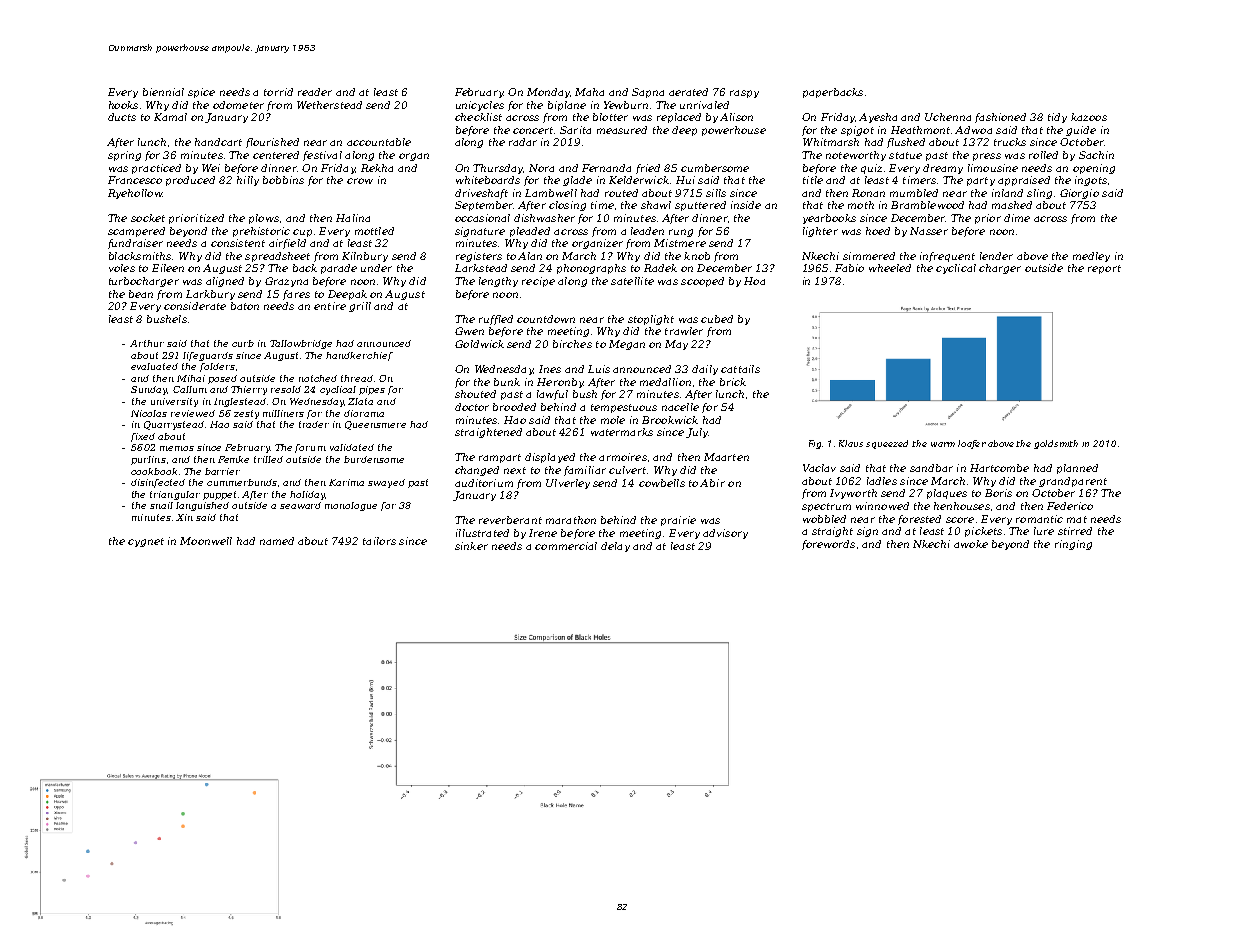 This document has width=1233, height=952. What do you see at coordinates (379, 541) in the document?
I see `tailors` at bounding box center [379, 541].
